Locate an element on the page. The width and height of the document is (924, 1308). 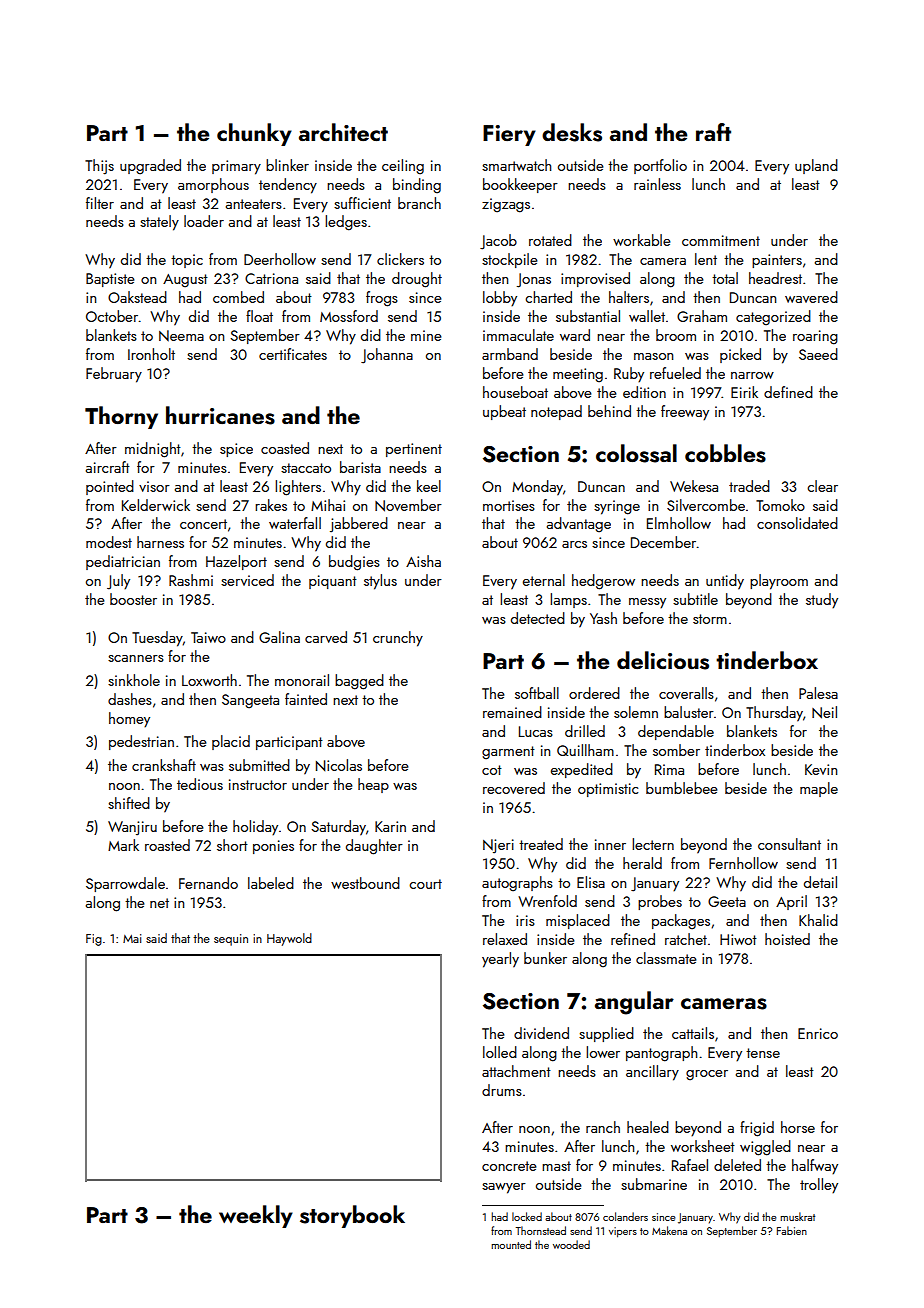
weekly is located at coordinates (256, 1216).
